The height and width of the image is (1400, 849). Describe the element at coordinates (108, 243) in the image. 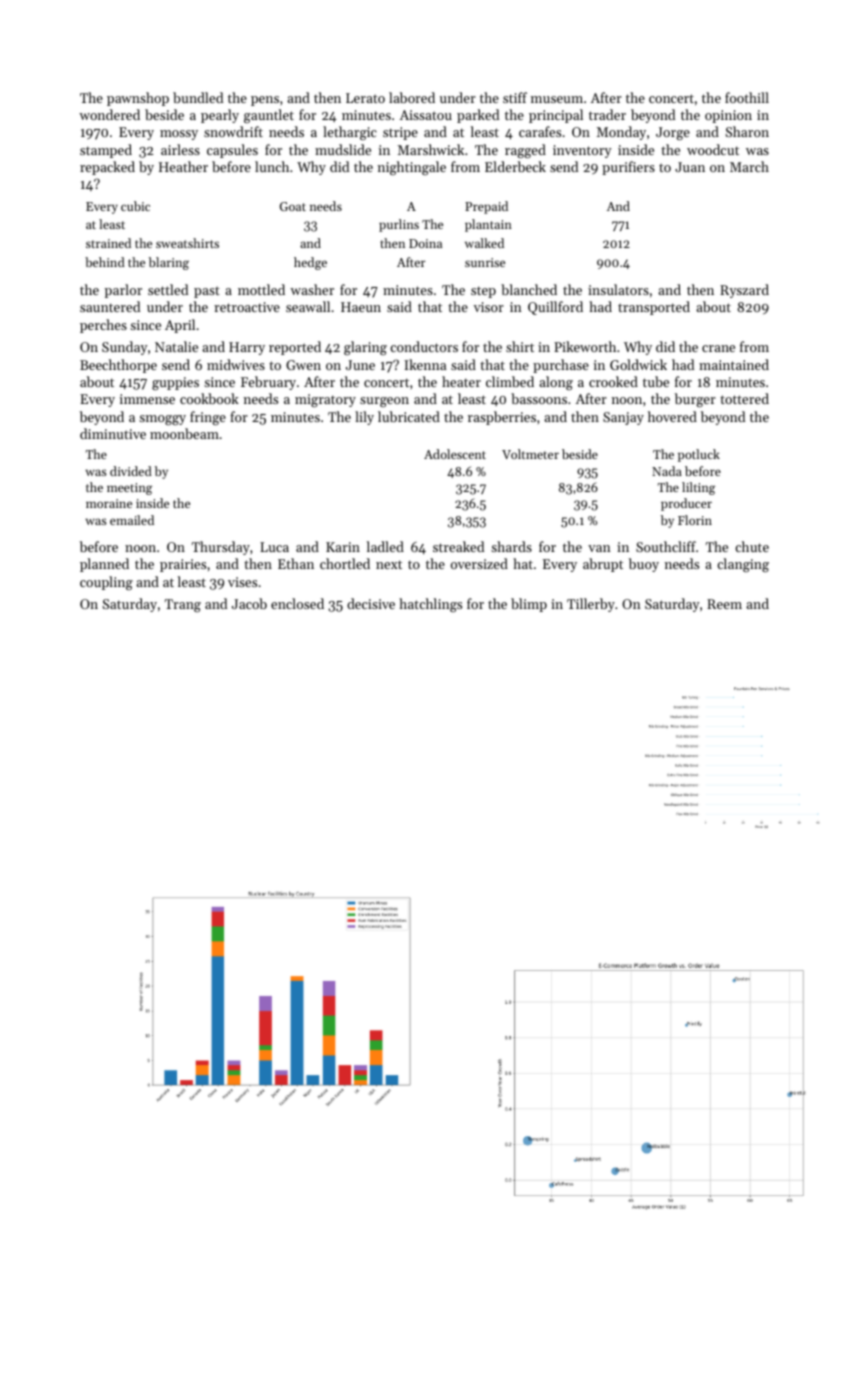

I see `strained` at that location.
